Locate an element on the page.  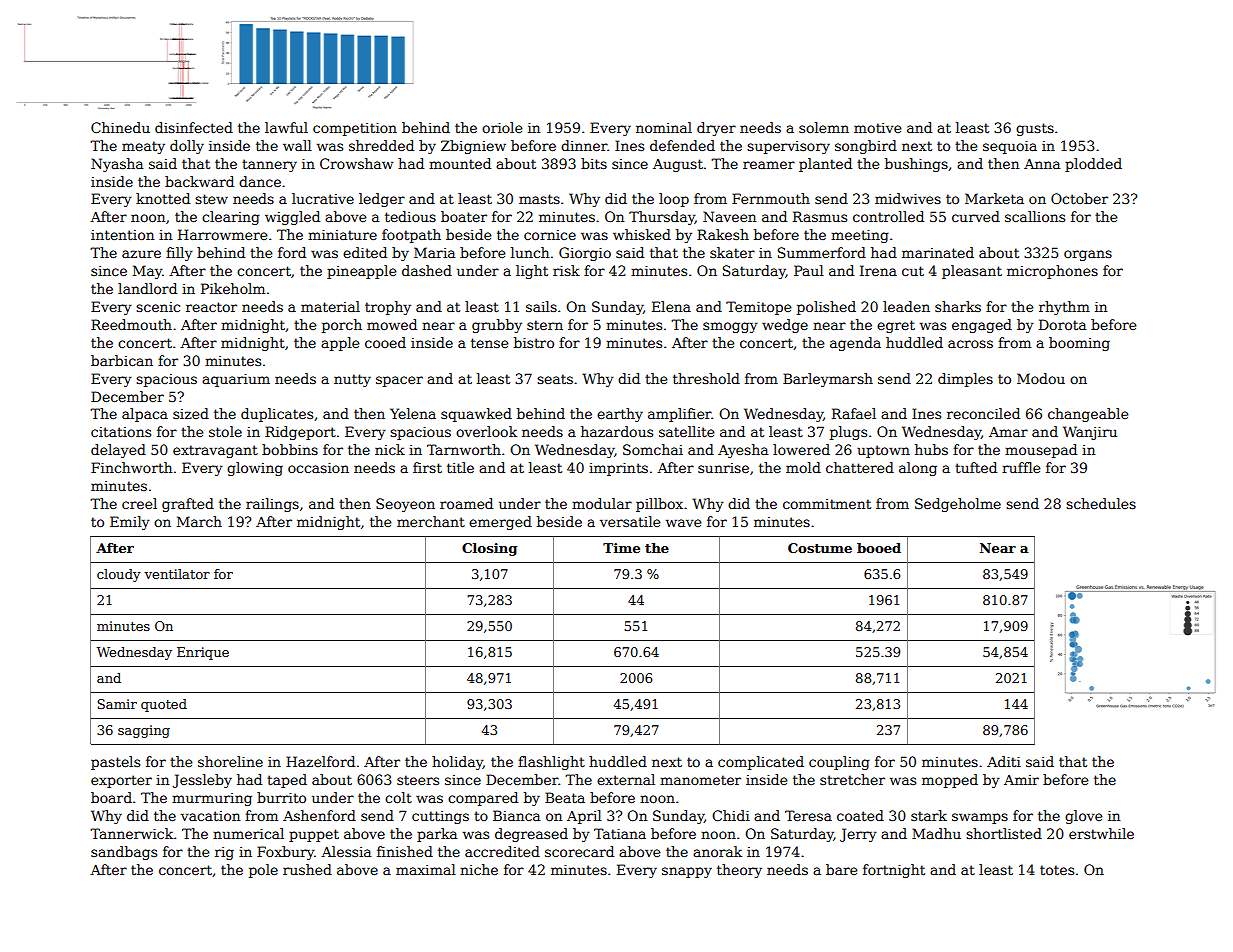
solemn is located at coordinates (824, 127).
